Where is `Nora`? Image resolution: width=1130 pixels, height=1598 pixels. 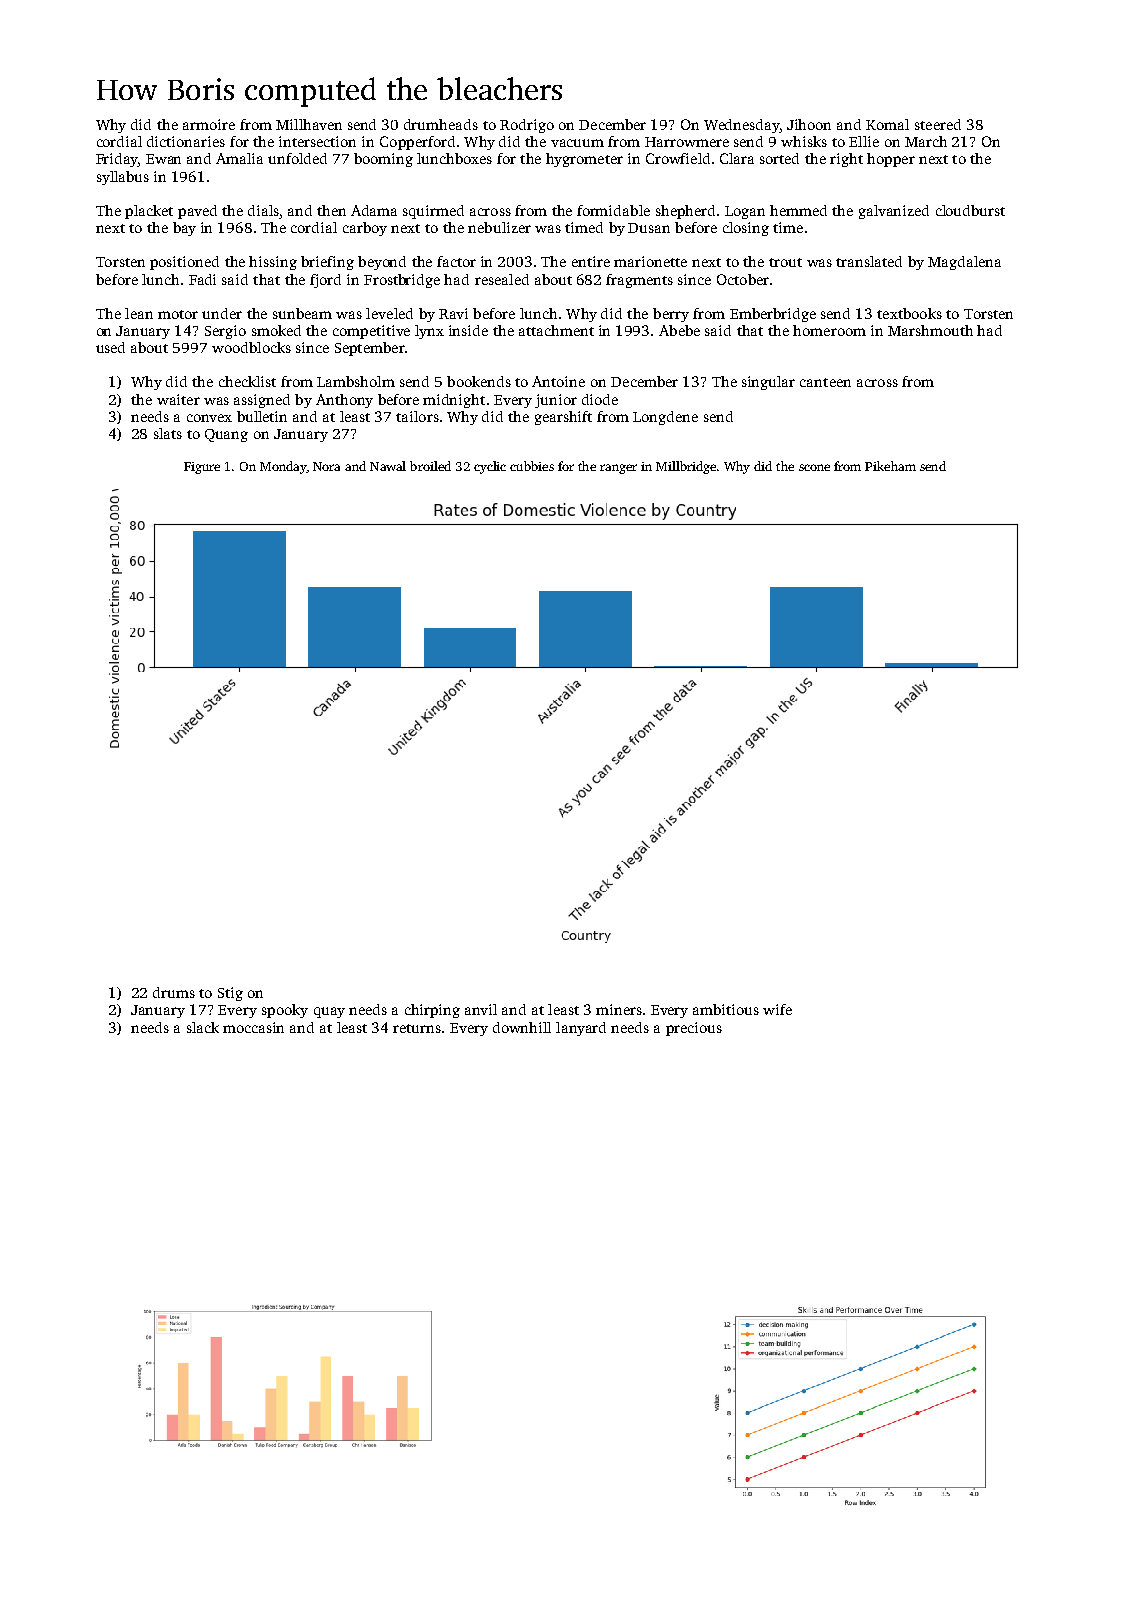
Nora is located at coordinates (326, 466).
